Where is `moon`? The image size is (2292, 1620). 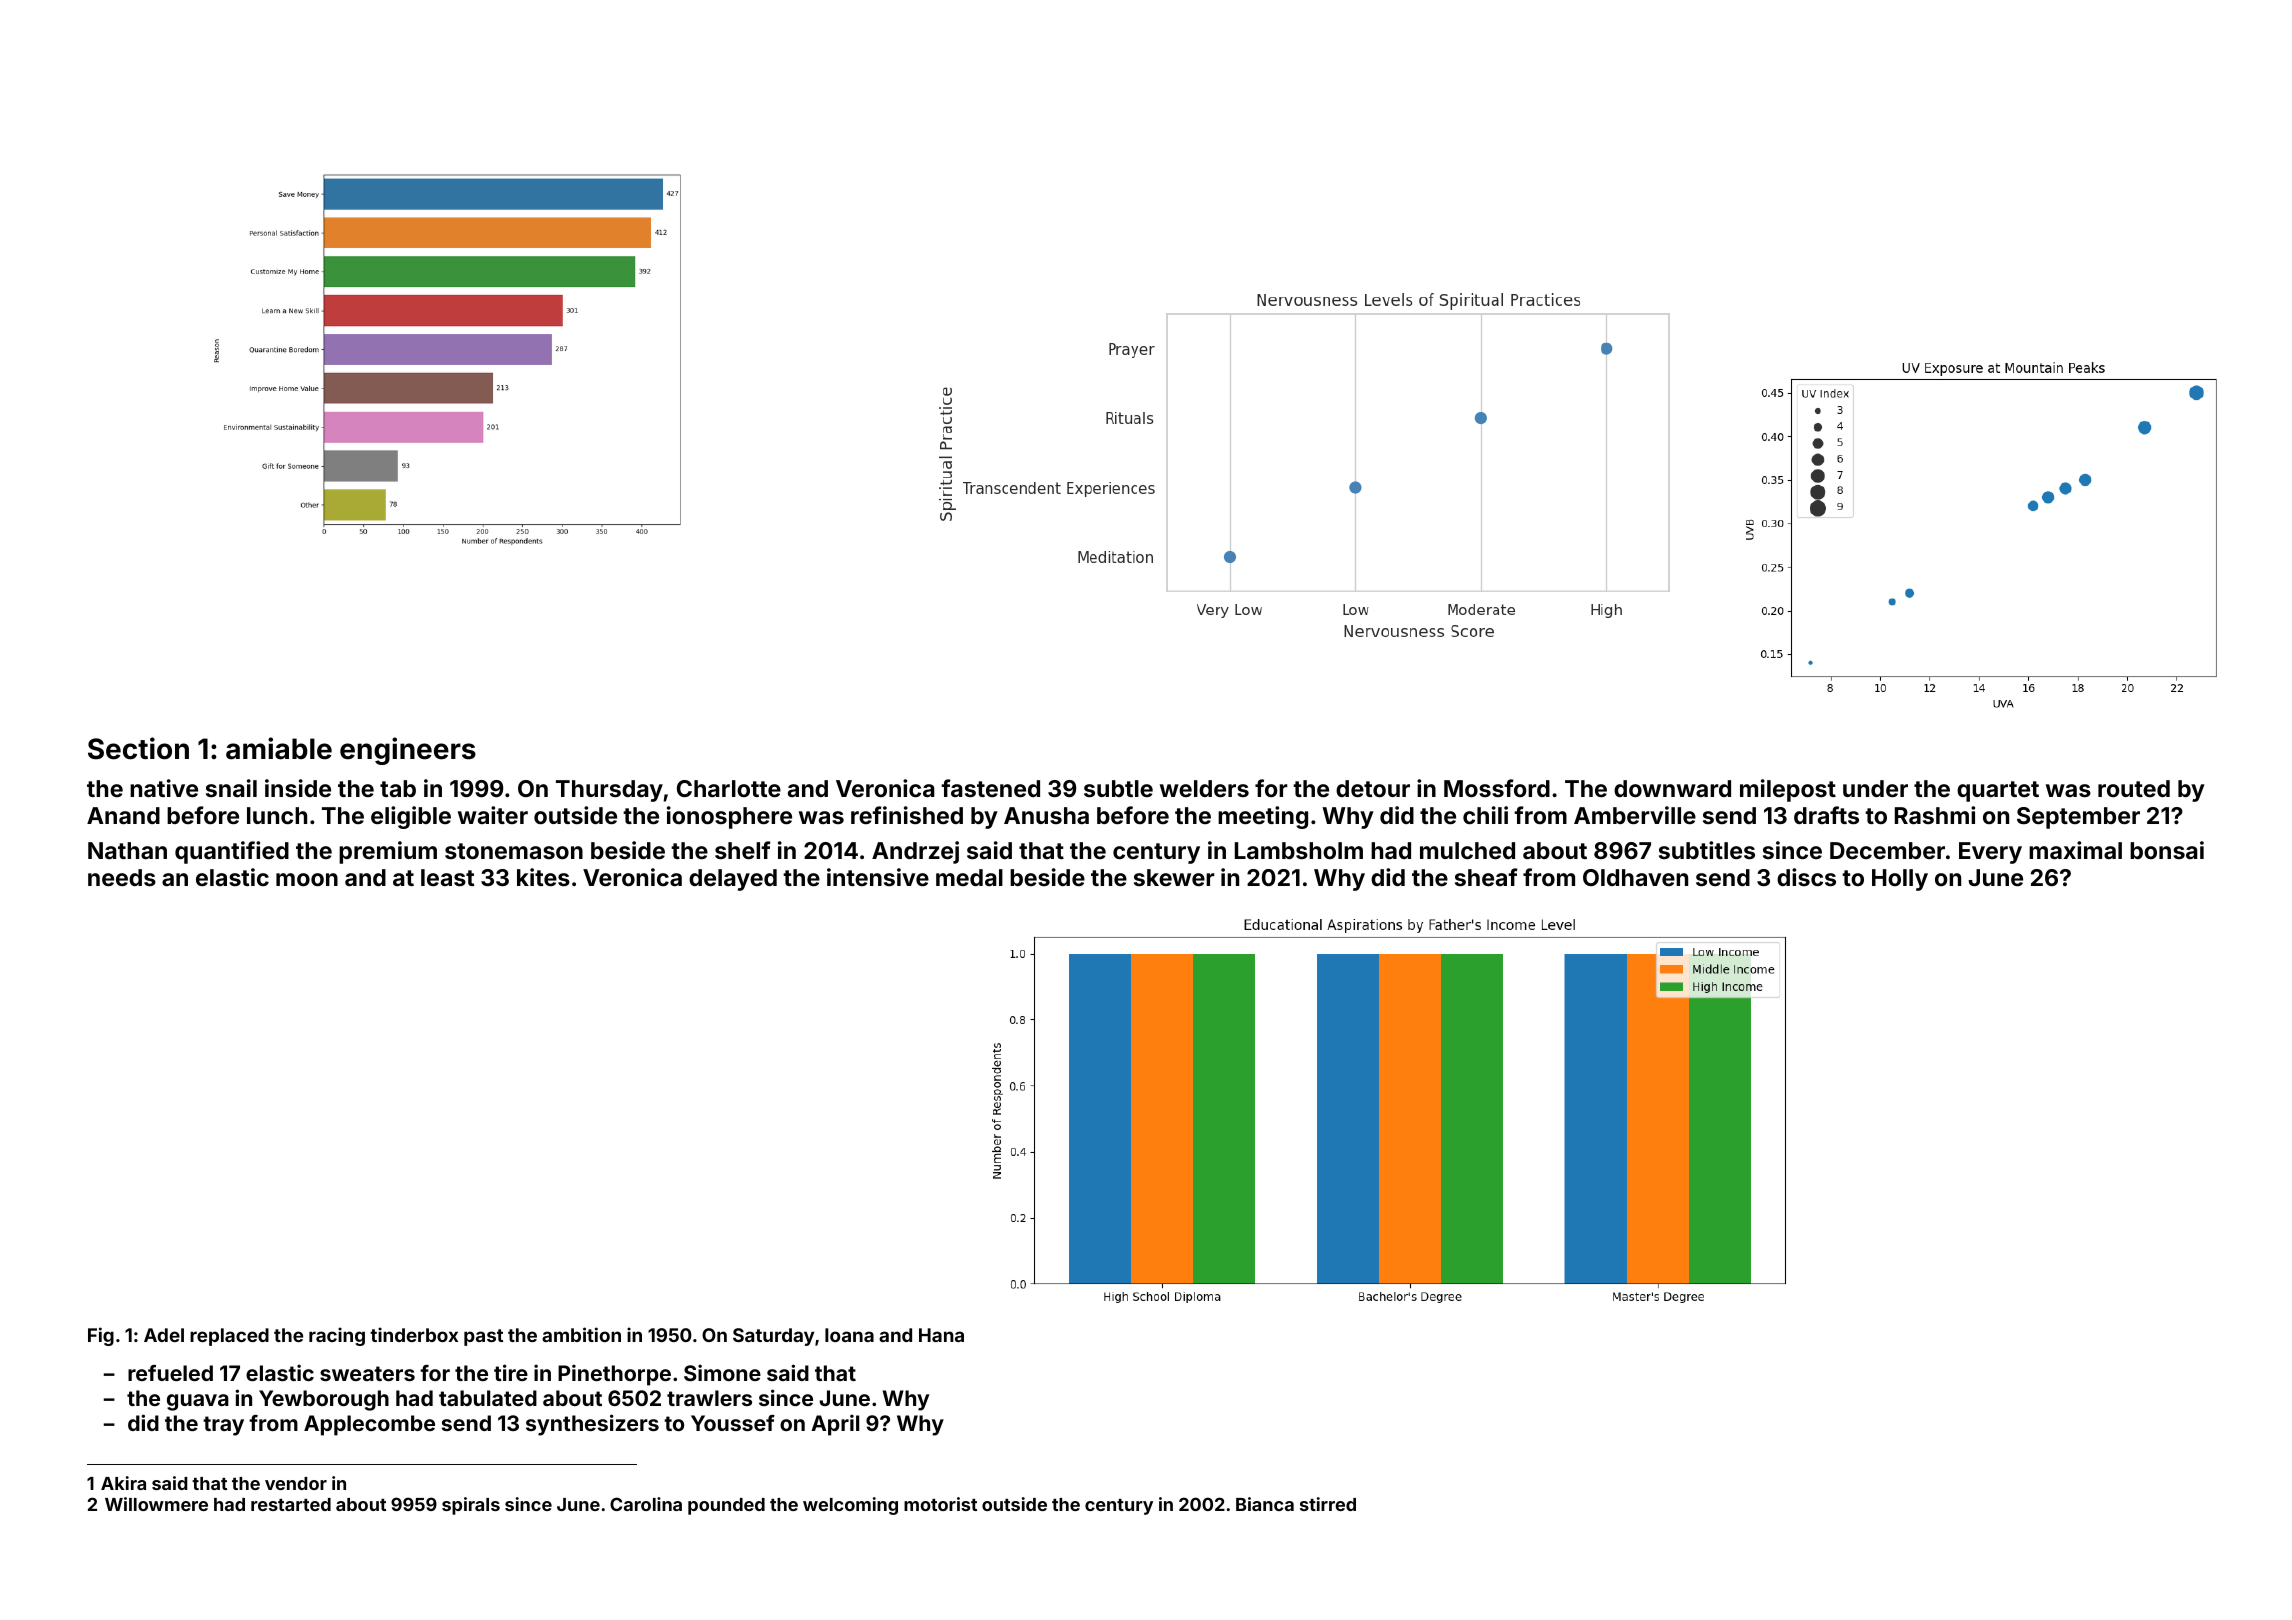
moon is located at coordinates (307, 879).
